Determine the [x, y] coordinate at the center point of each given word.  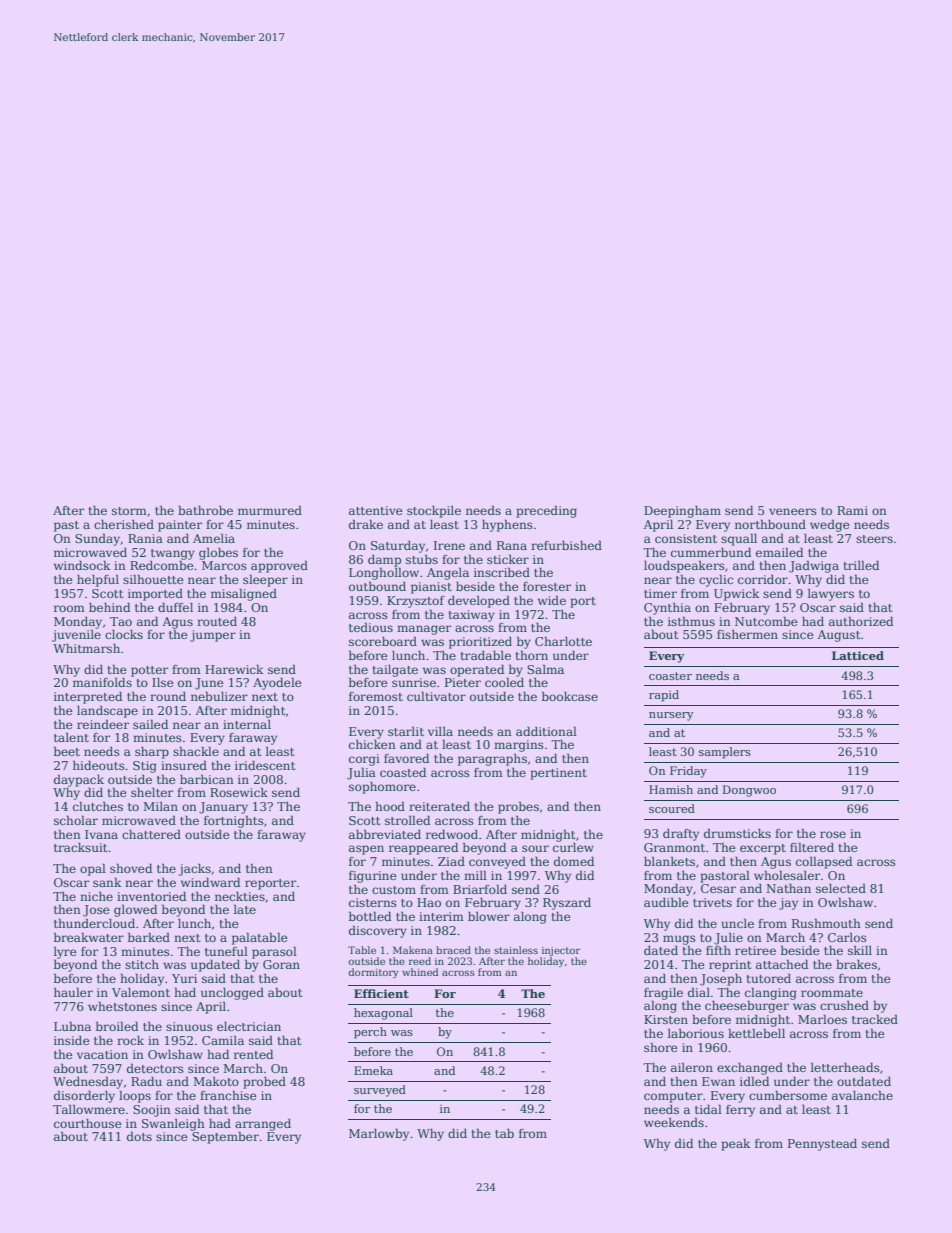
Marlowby [379, 1134]
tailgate [395, 670]
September [225, 1137]
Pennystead [822, 1145]
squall [739, 539]
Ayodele [277, 683]
